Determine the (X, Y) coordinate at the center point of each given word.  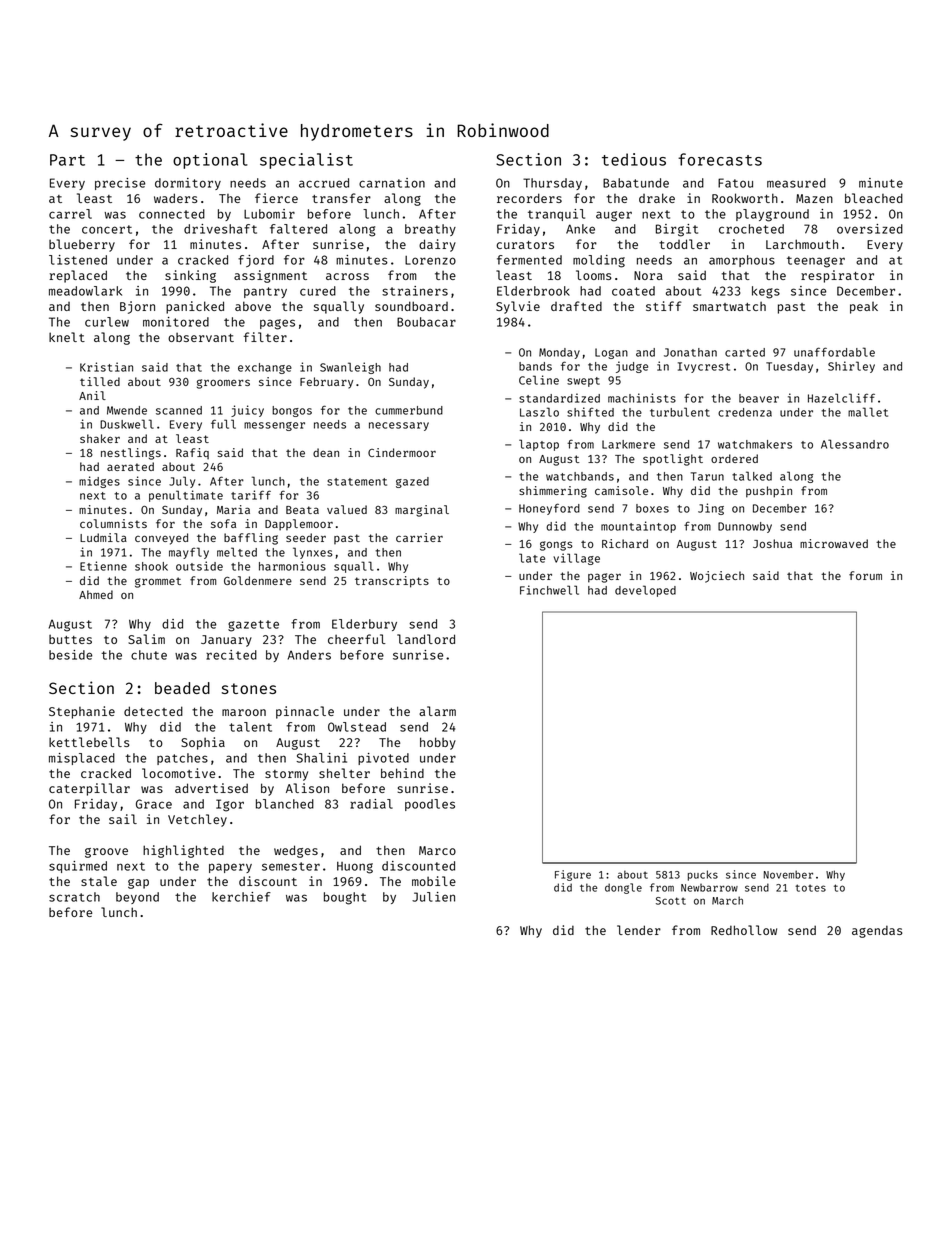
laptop (539, 445)
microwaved (834, 543)
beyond (137, 898)
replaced (78, 276)
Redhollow (744, 930)
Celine (539, 380)
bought (345, 898)
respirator (837, 276)
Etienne (103, 566)
